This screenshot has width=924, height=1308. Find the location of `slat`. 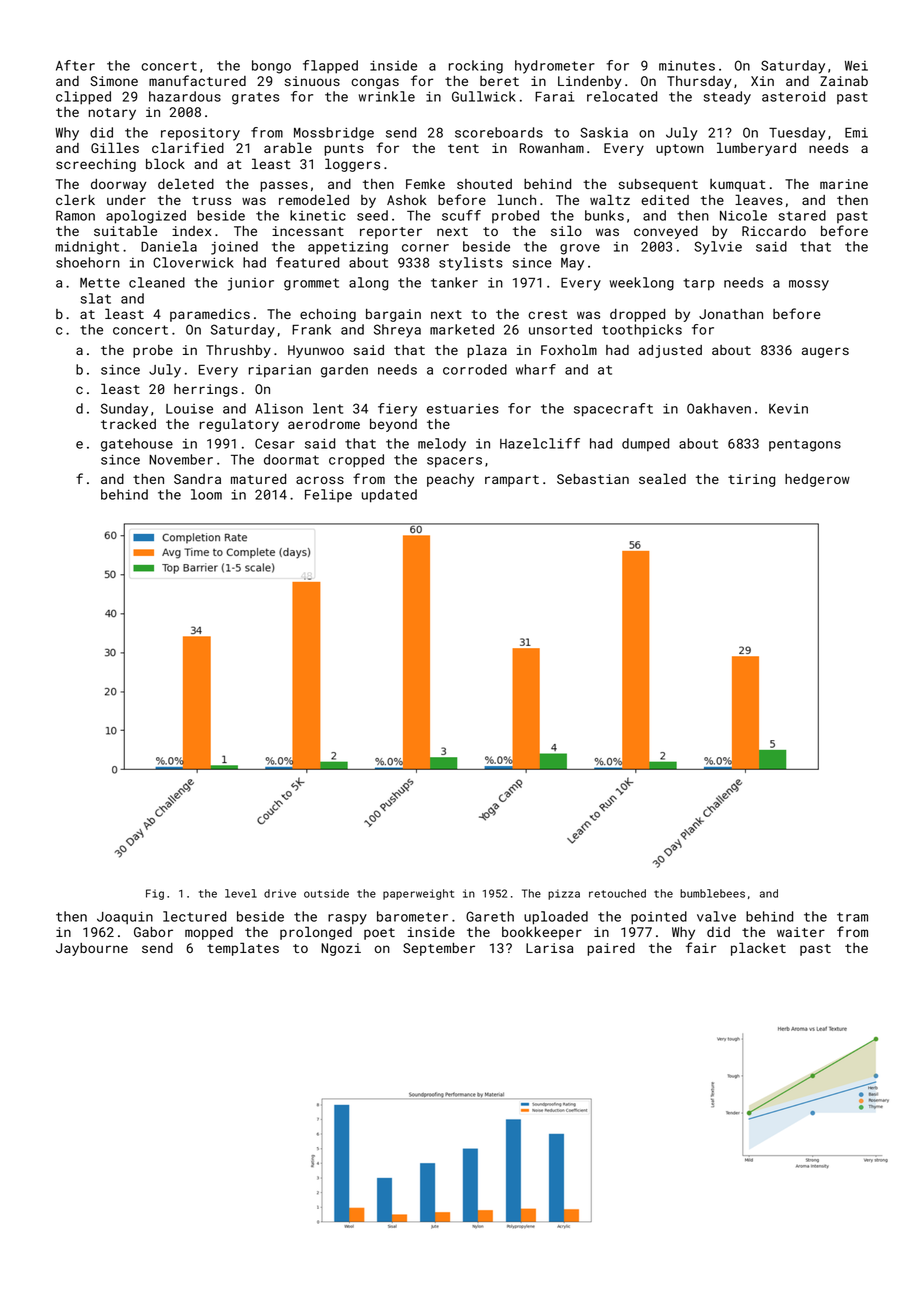

slat is located at coordinates (96, 298).
